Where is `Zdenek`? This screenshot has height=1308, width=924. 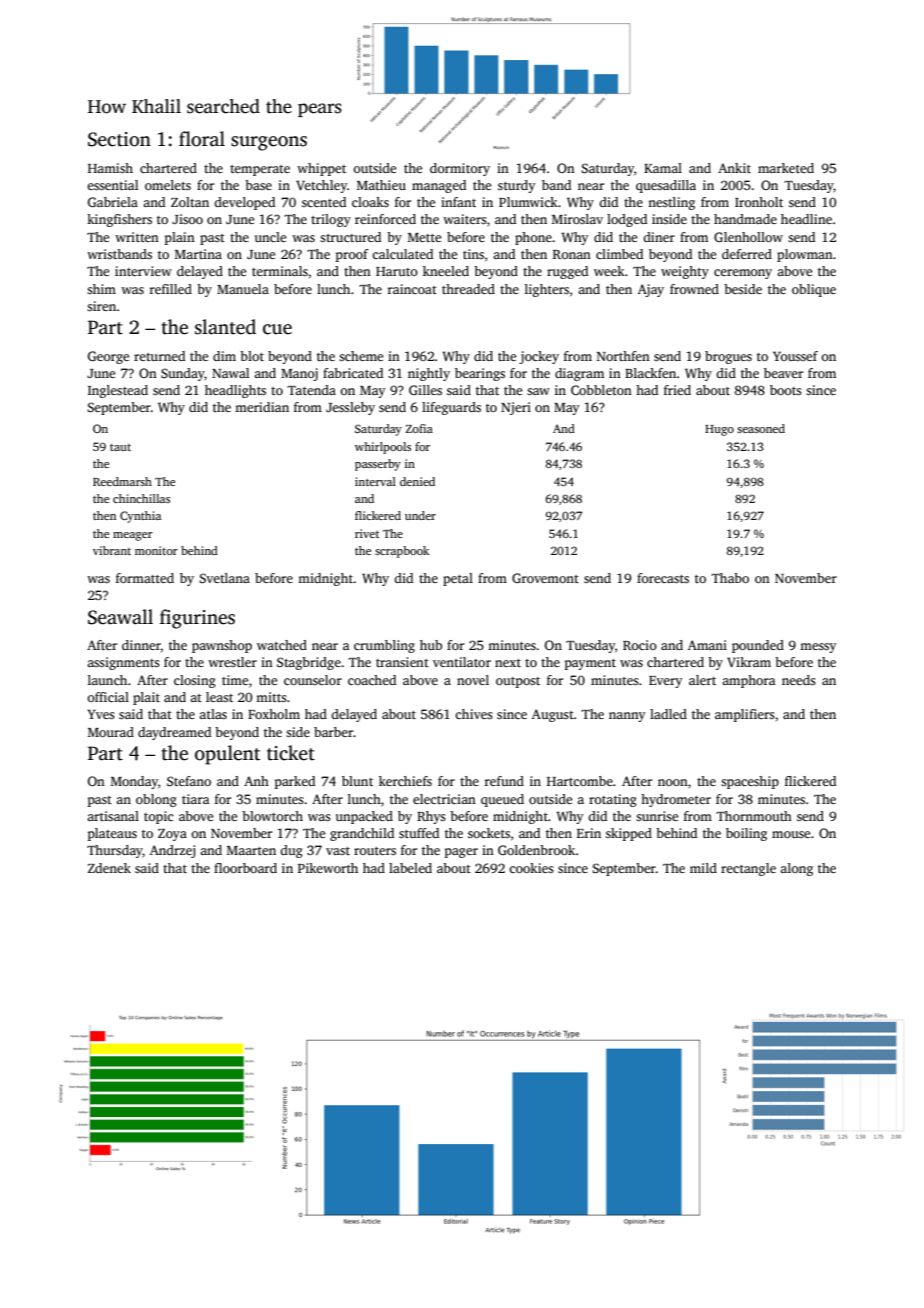 Zdenek is located at coordinates (109, 868).
